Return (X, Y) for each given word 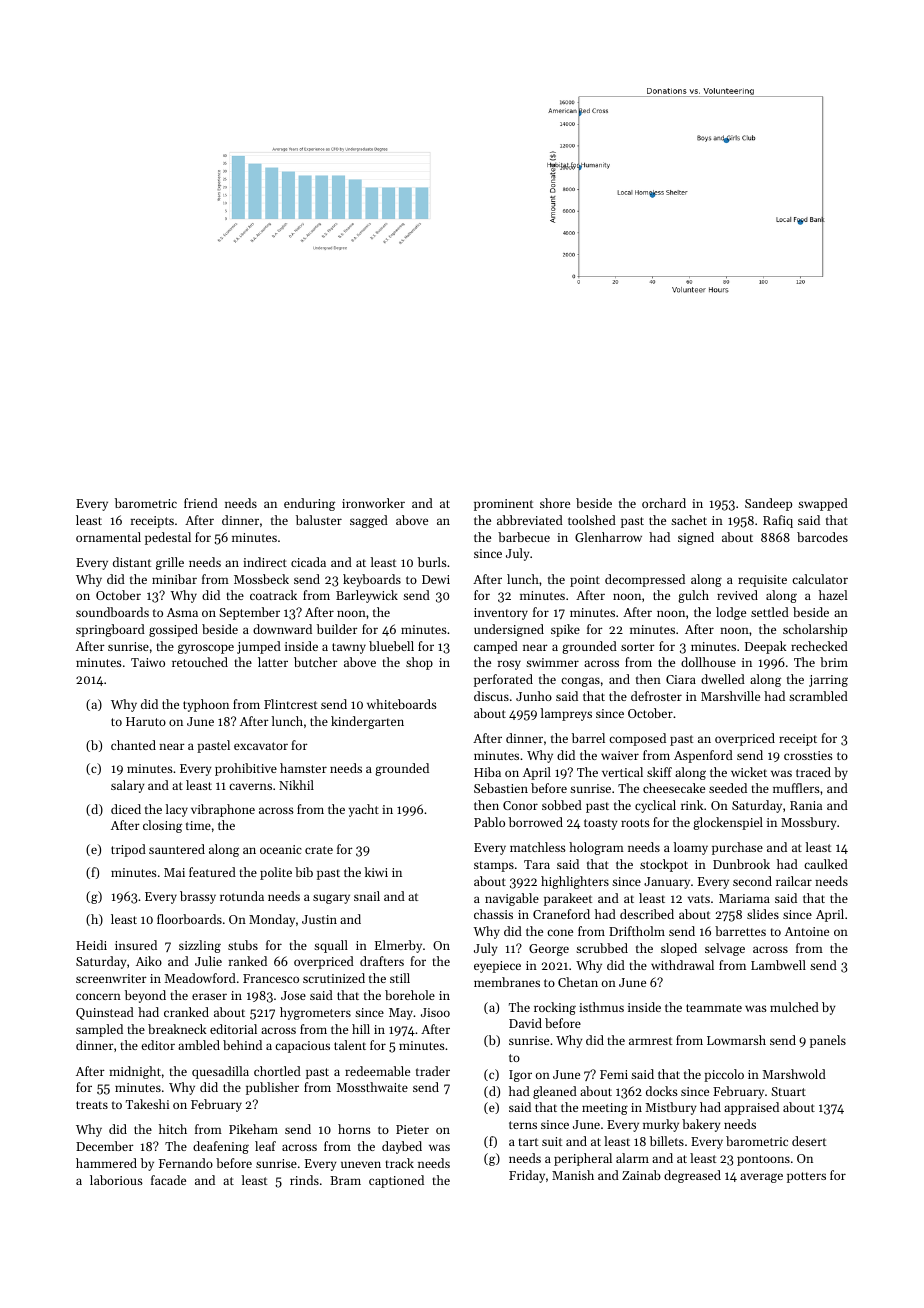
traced (813, 772)
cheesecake (674, 788)
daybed (402, 1147)
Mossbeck (261, 579)
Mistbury (671, 1108)
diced (126, 809)
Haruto (146, 721)
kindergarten (367, 722)
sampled (99, 1030)
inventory (501, 614)
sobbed (562, 805)
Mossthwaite (372, 1087)
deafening (221, 1147)
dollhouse (708, 662)
